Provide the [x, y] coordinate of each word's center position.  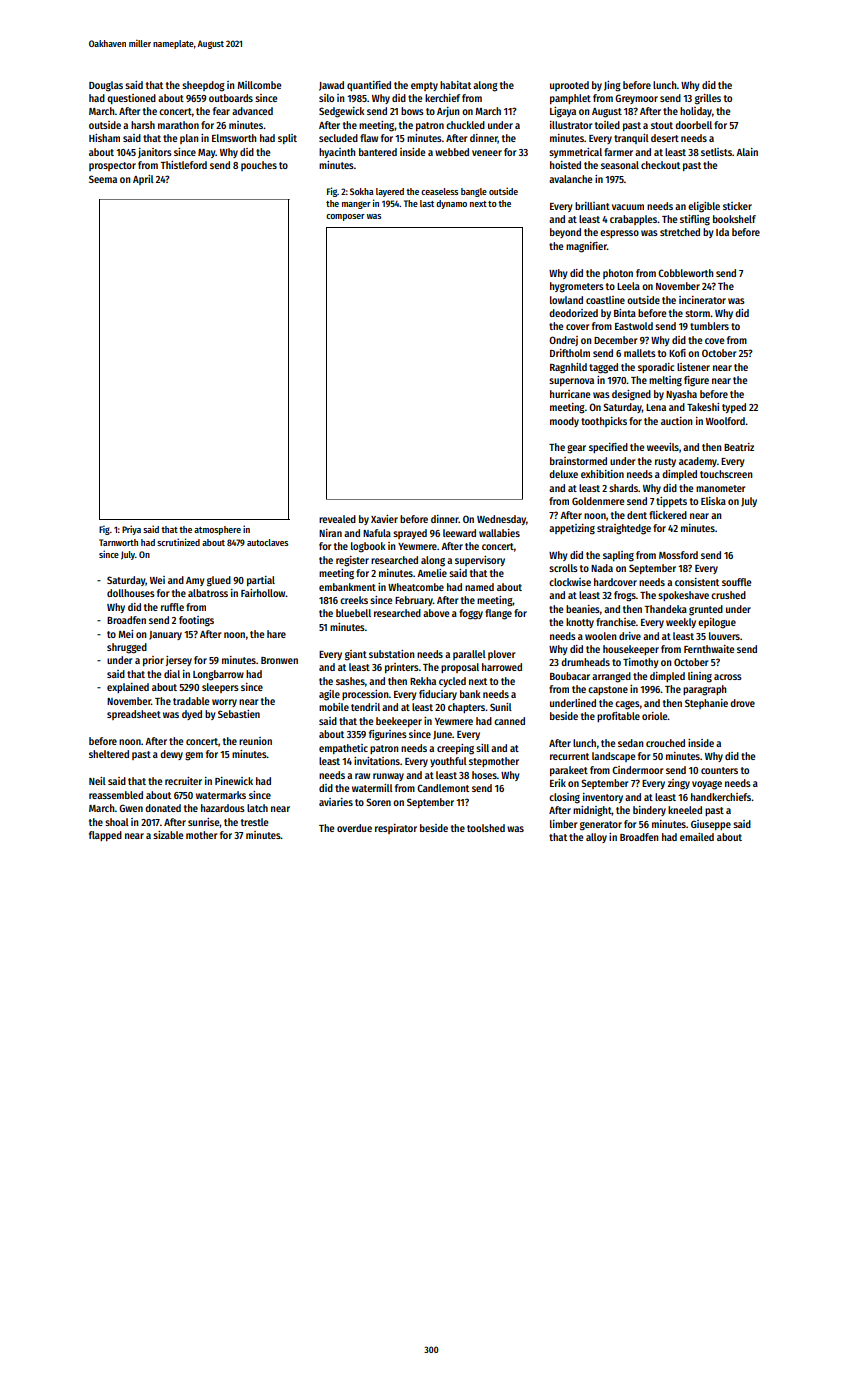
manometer [721, 488]
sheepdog [203, 86]
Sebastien [239, 714]
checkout [660, 165]
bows [412, 111]
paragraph [705, 690]
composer [345, 217]
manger [356, 205]
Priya [131, 530]
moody [564, 422]
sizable [168, 835]
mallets [640, 353]
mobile [334, 707]
